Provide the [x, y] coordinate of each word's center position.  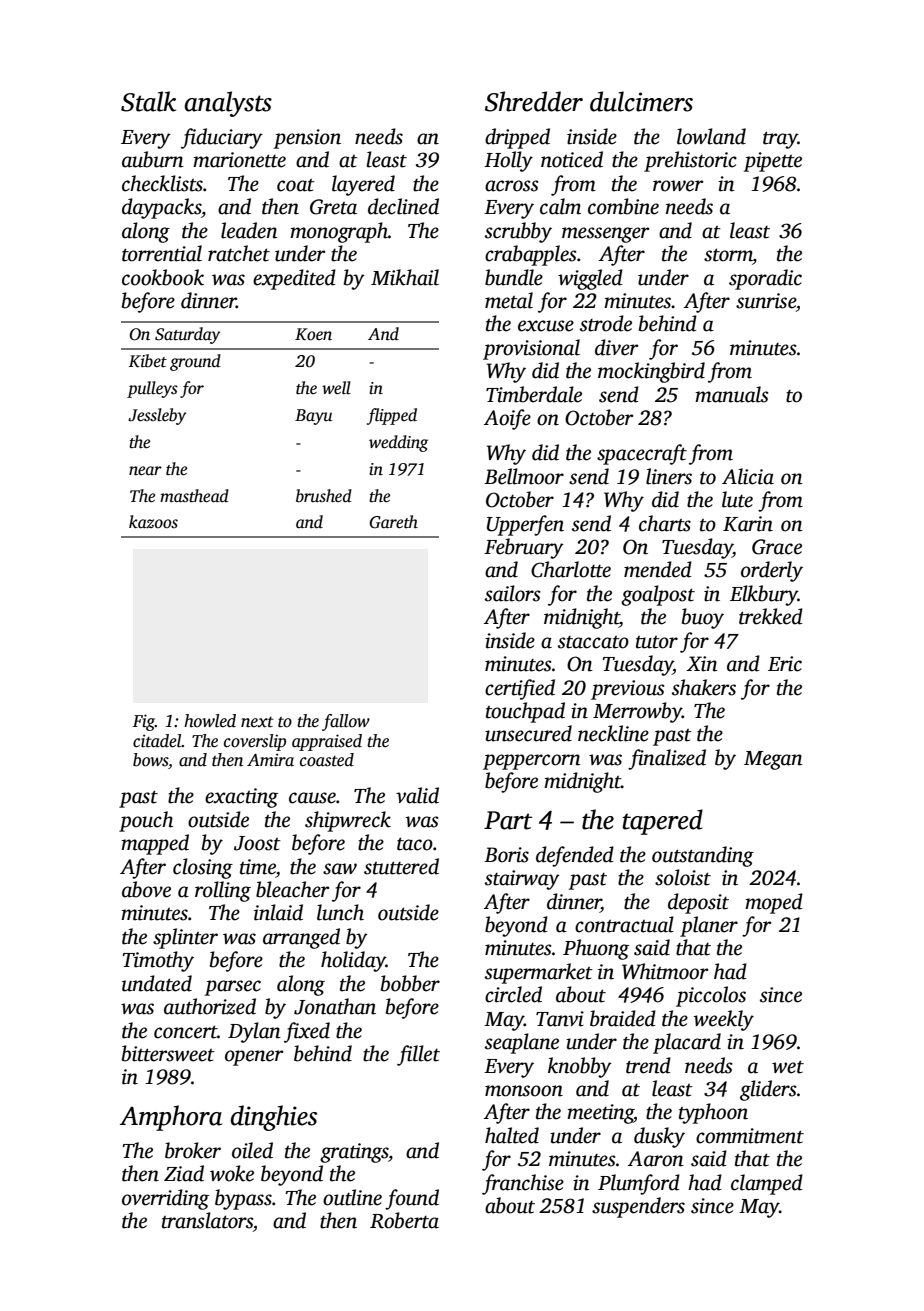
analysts [228, 104]
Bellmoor [524, 476]
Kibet [148, 360]
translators [207, 1220]
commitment [750, 1136]
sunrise [766, 301]
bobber [410, 983]
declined [403, 206]
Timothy [158, 961]
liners [669, 476]
